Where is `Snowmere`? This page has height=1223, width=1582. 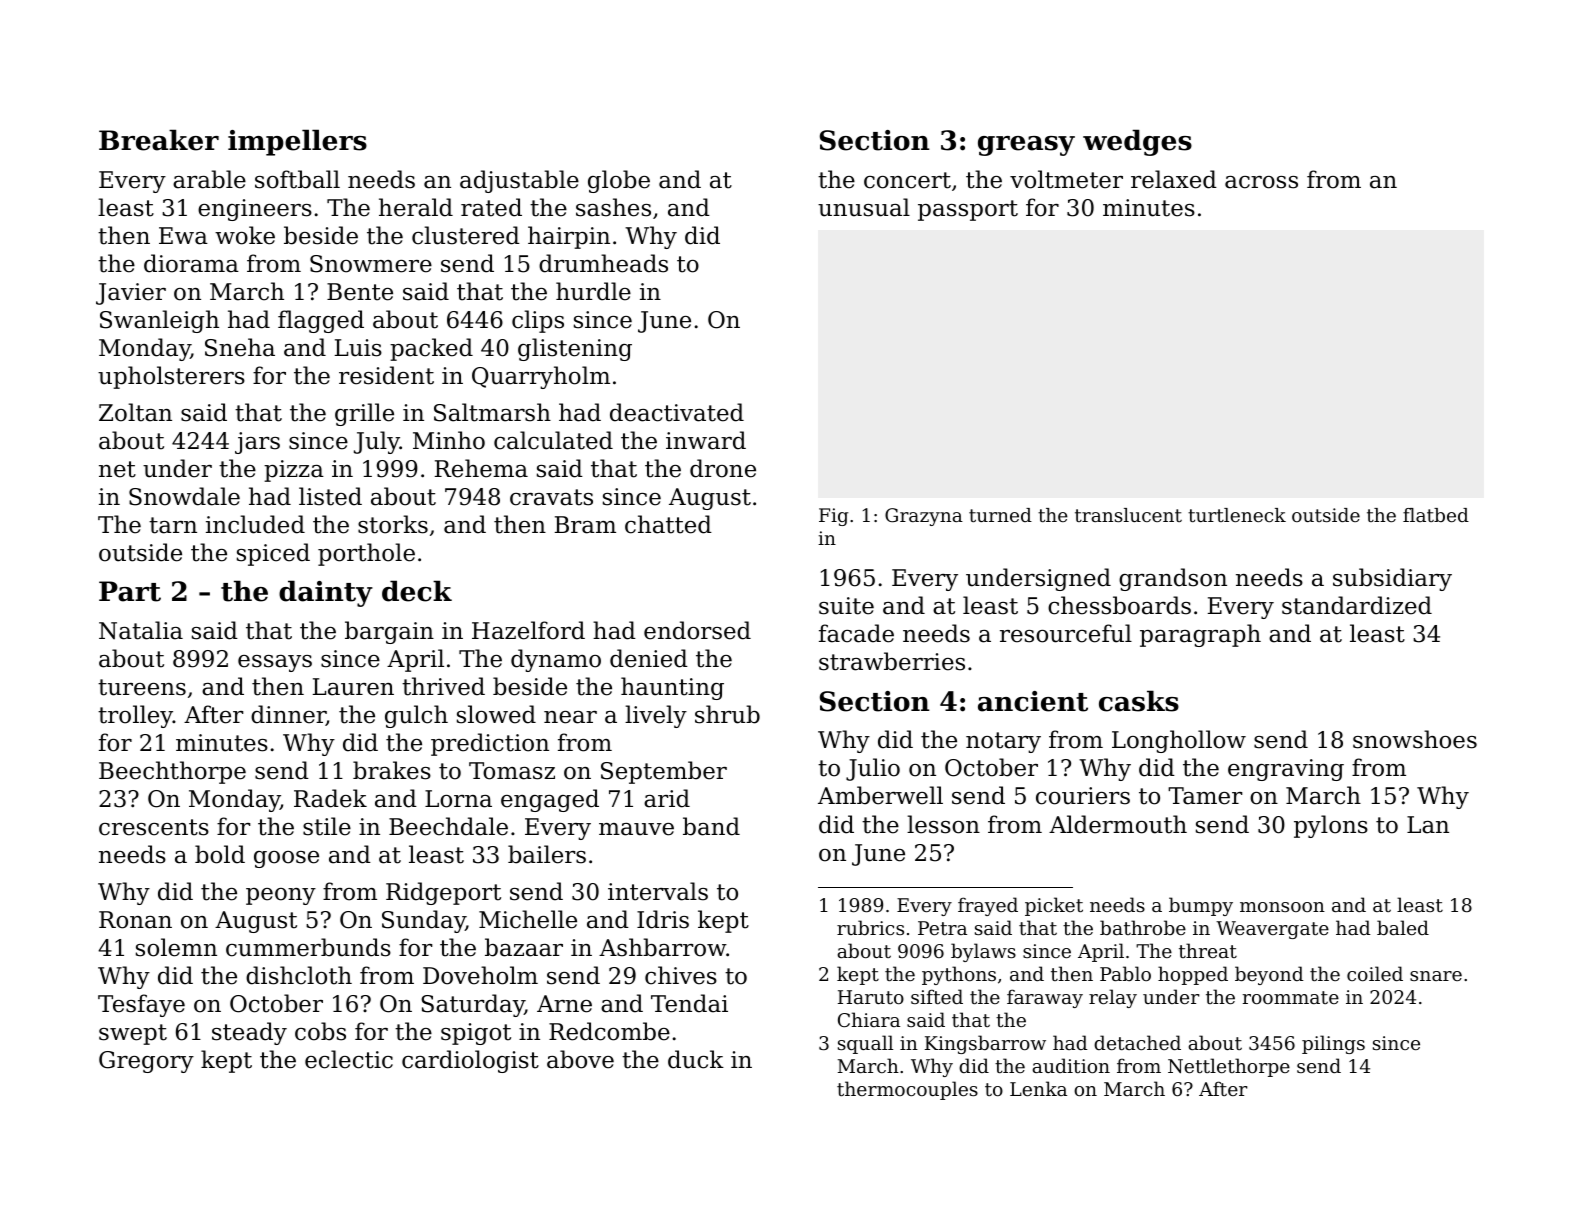 Snowmere is located at coordinates (371, 264).
